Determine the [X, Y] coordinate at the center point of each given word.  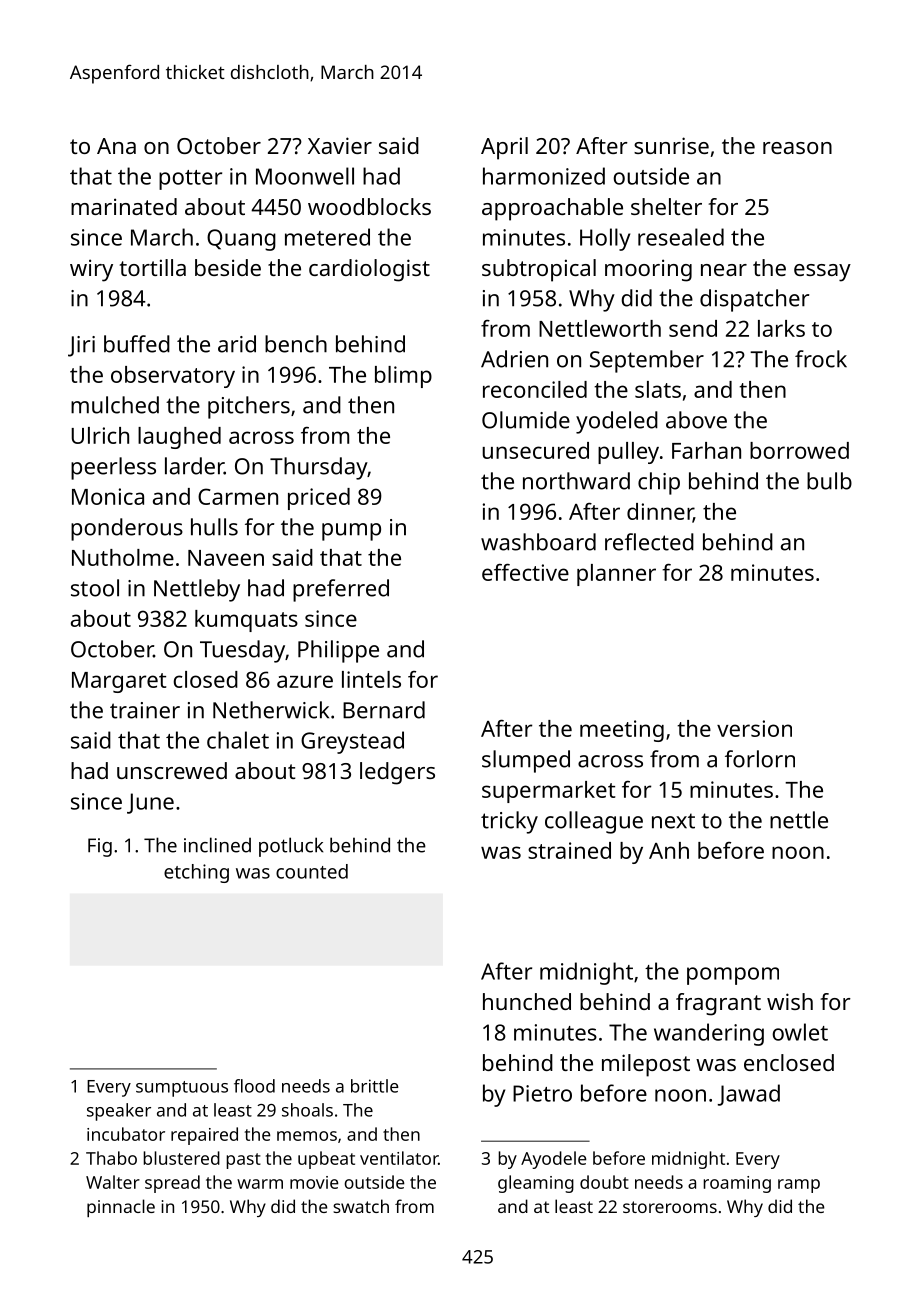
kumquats [246, 621]
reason [797, 148]
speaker [119, 1112]
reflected [649, 542]
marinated [124, 206]
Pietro [542, 1093]
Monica [108, 496]
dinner [660, 512]
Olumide [526, 420]
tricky [509, 822]
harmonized [544, 176]
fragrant [718, 1004]
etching [196, 873]
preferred [341, 590]
